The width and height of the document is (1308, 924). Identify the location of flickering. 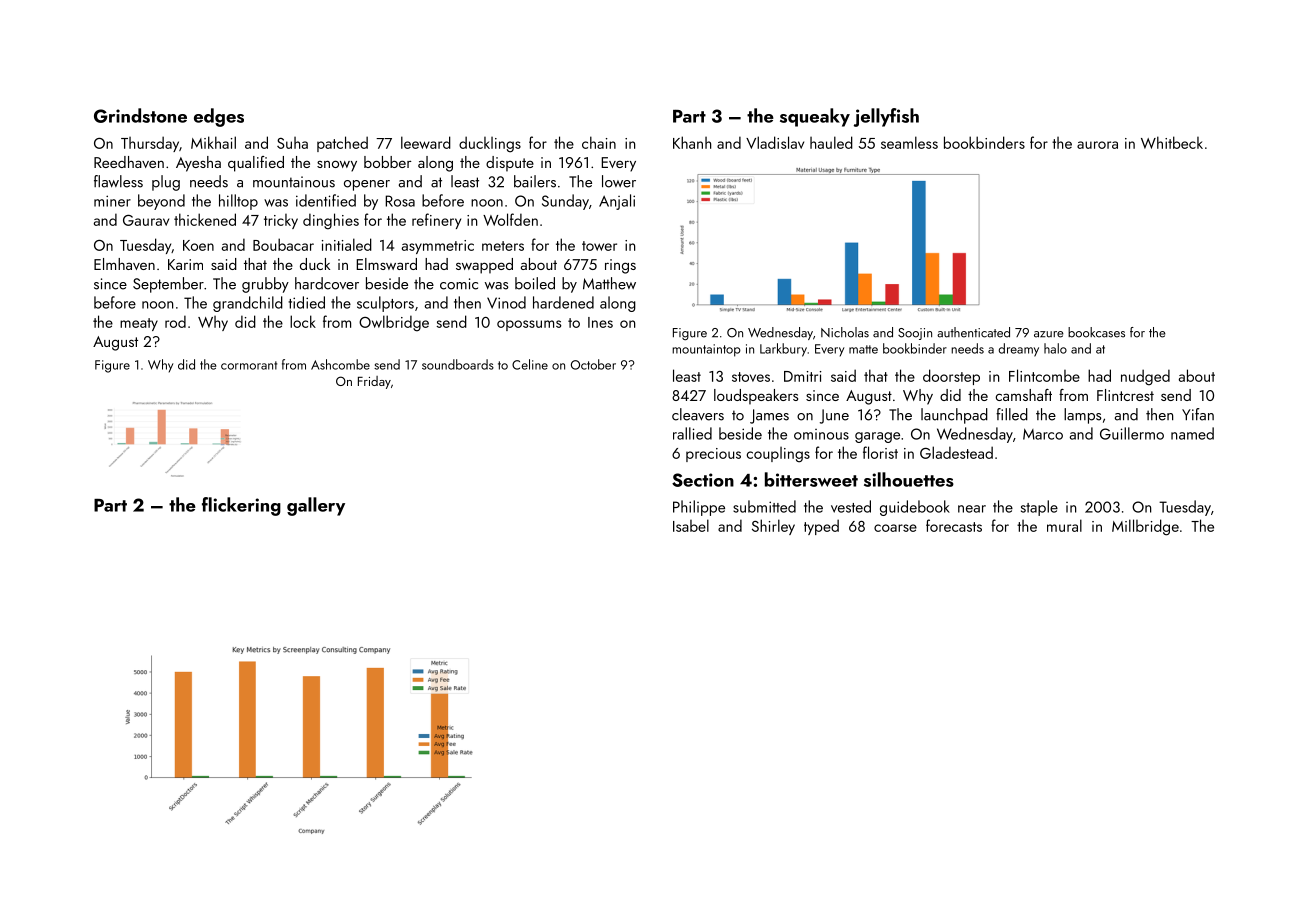
(241, 506).
